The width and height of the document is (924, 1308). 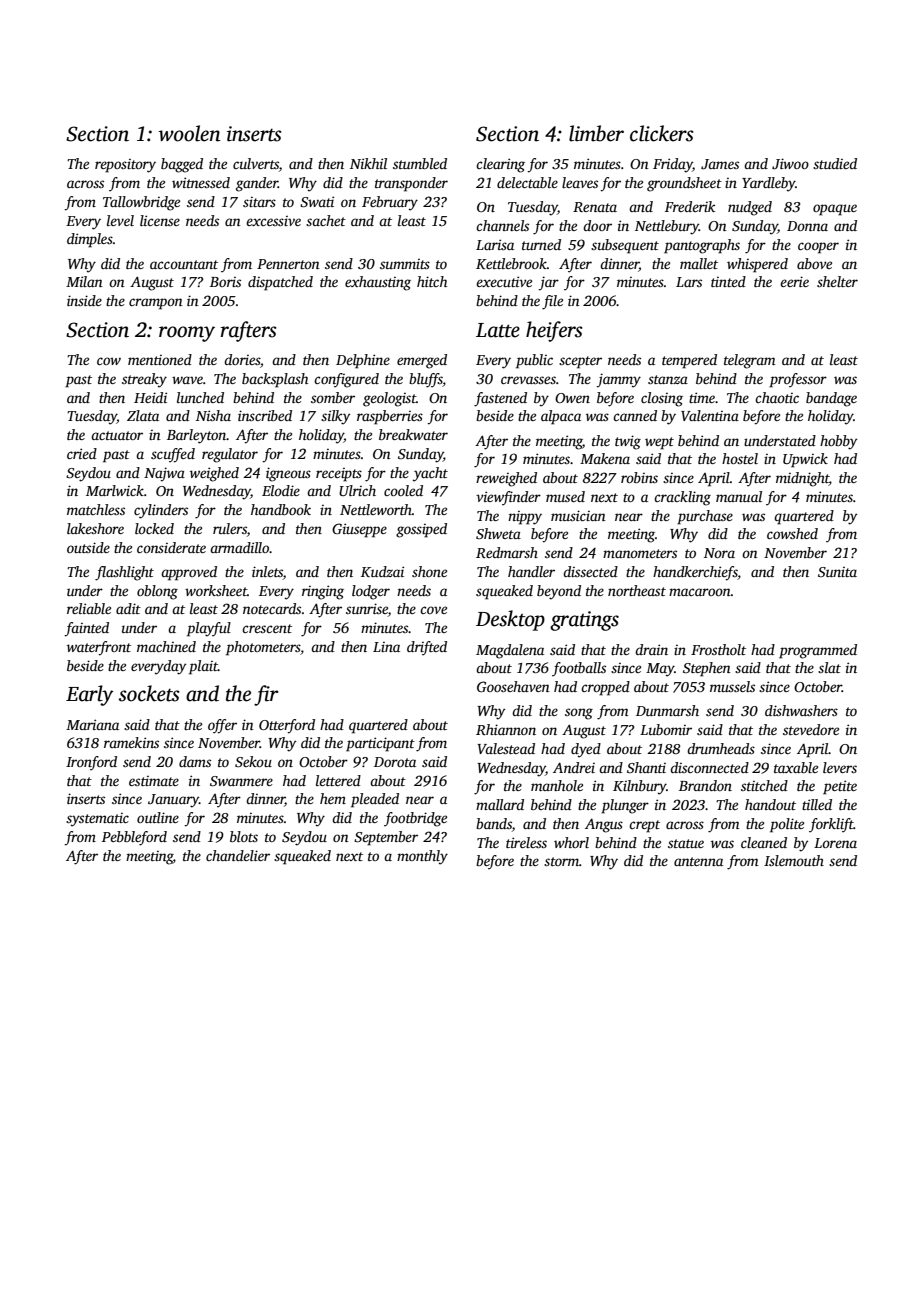 What do you see at coordinates (380, 744) in the document?
I see `participant` at bounding box center [380, 744].
